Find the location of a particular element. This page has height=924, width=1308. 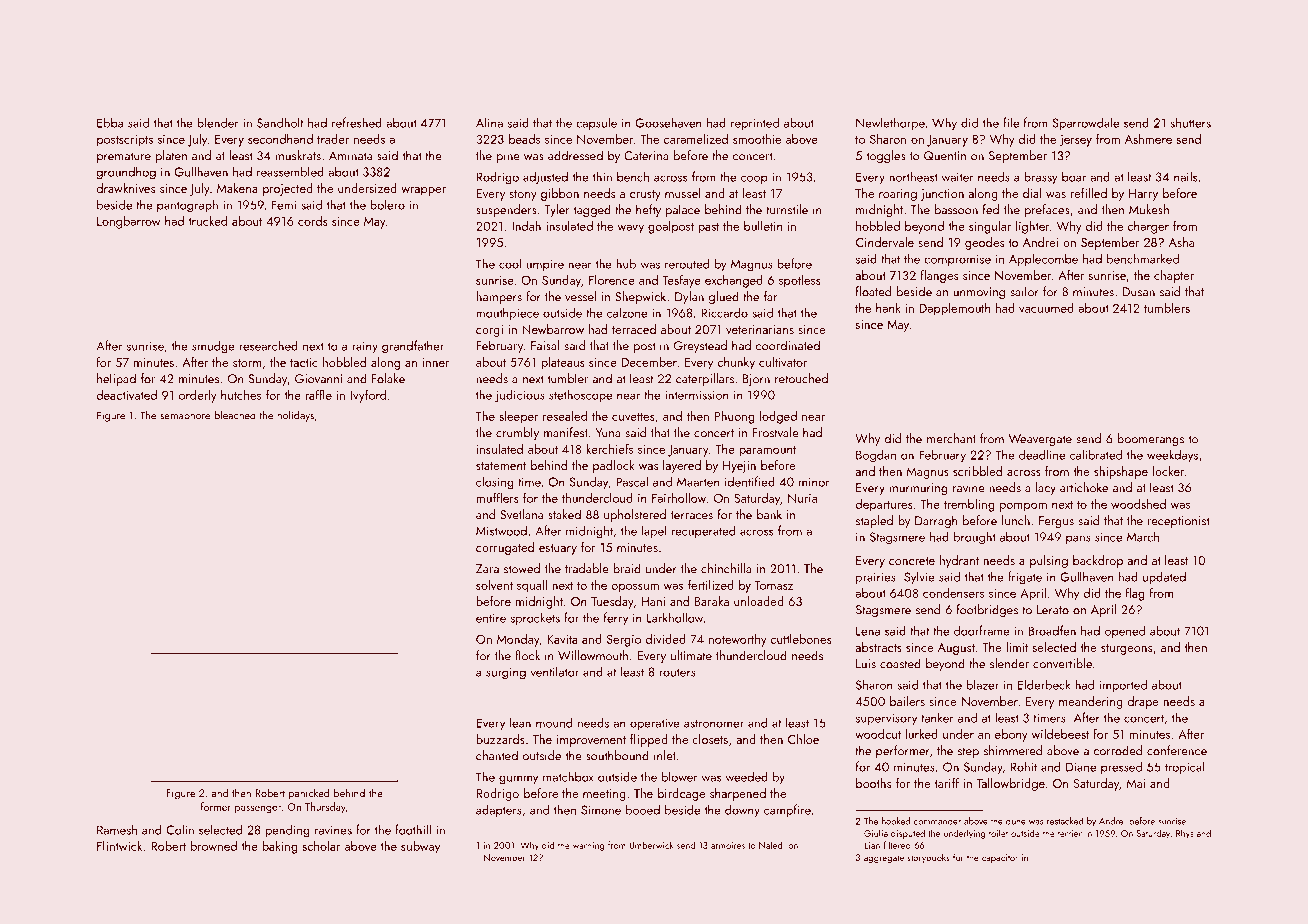

Nuria is located at coordinates (802, 498).
